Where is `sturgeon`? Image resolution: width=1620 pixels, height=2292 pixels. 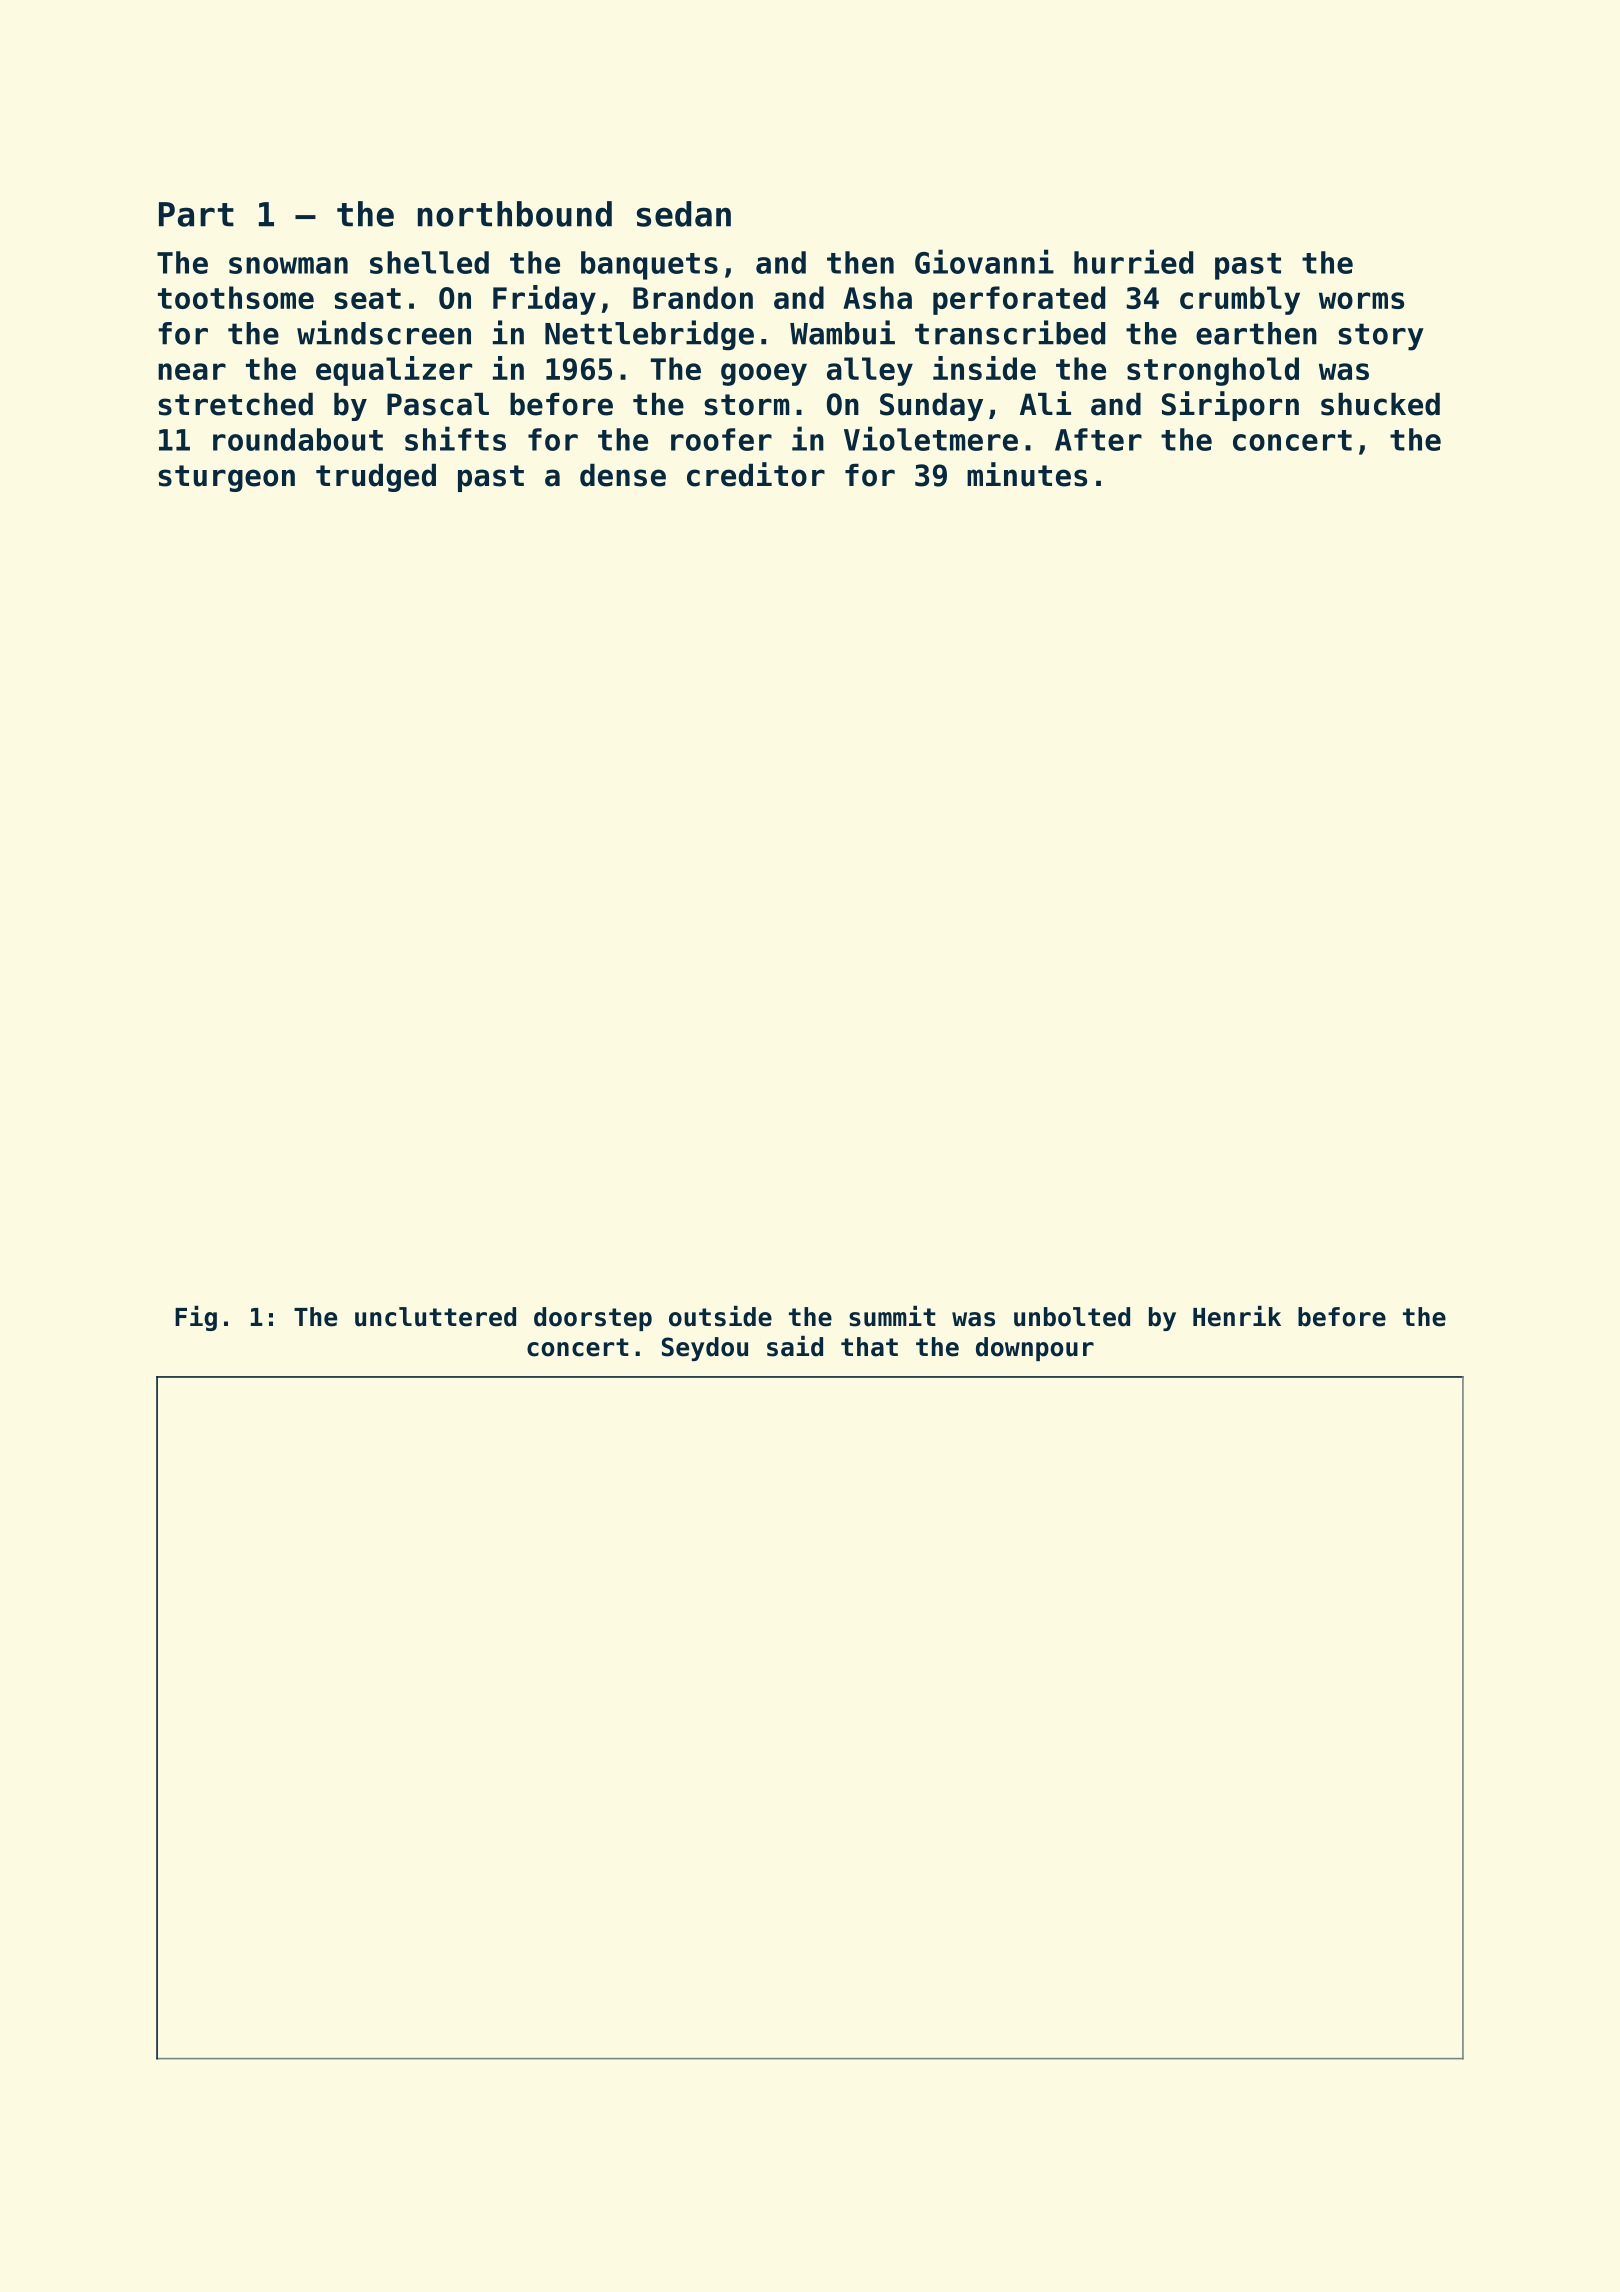
sturgeon is located at coordinates (226, 478).
